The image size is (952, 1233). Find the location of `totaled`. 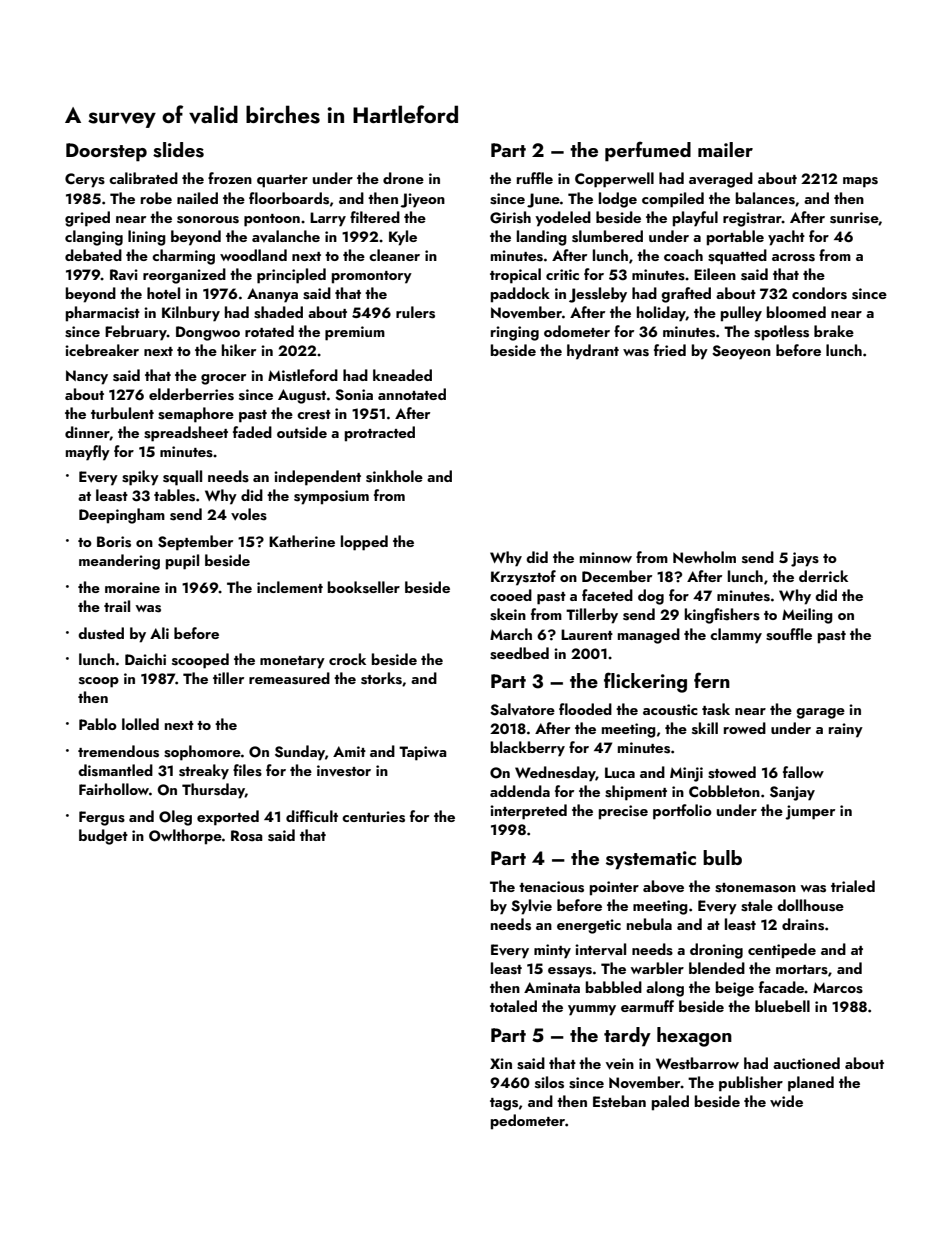

totaled is located at coordinates (513, 1006).
